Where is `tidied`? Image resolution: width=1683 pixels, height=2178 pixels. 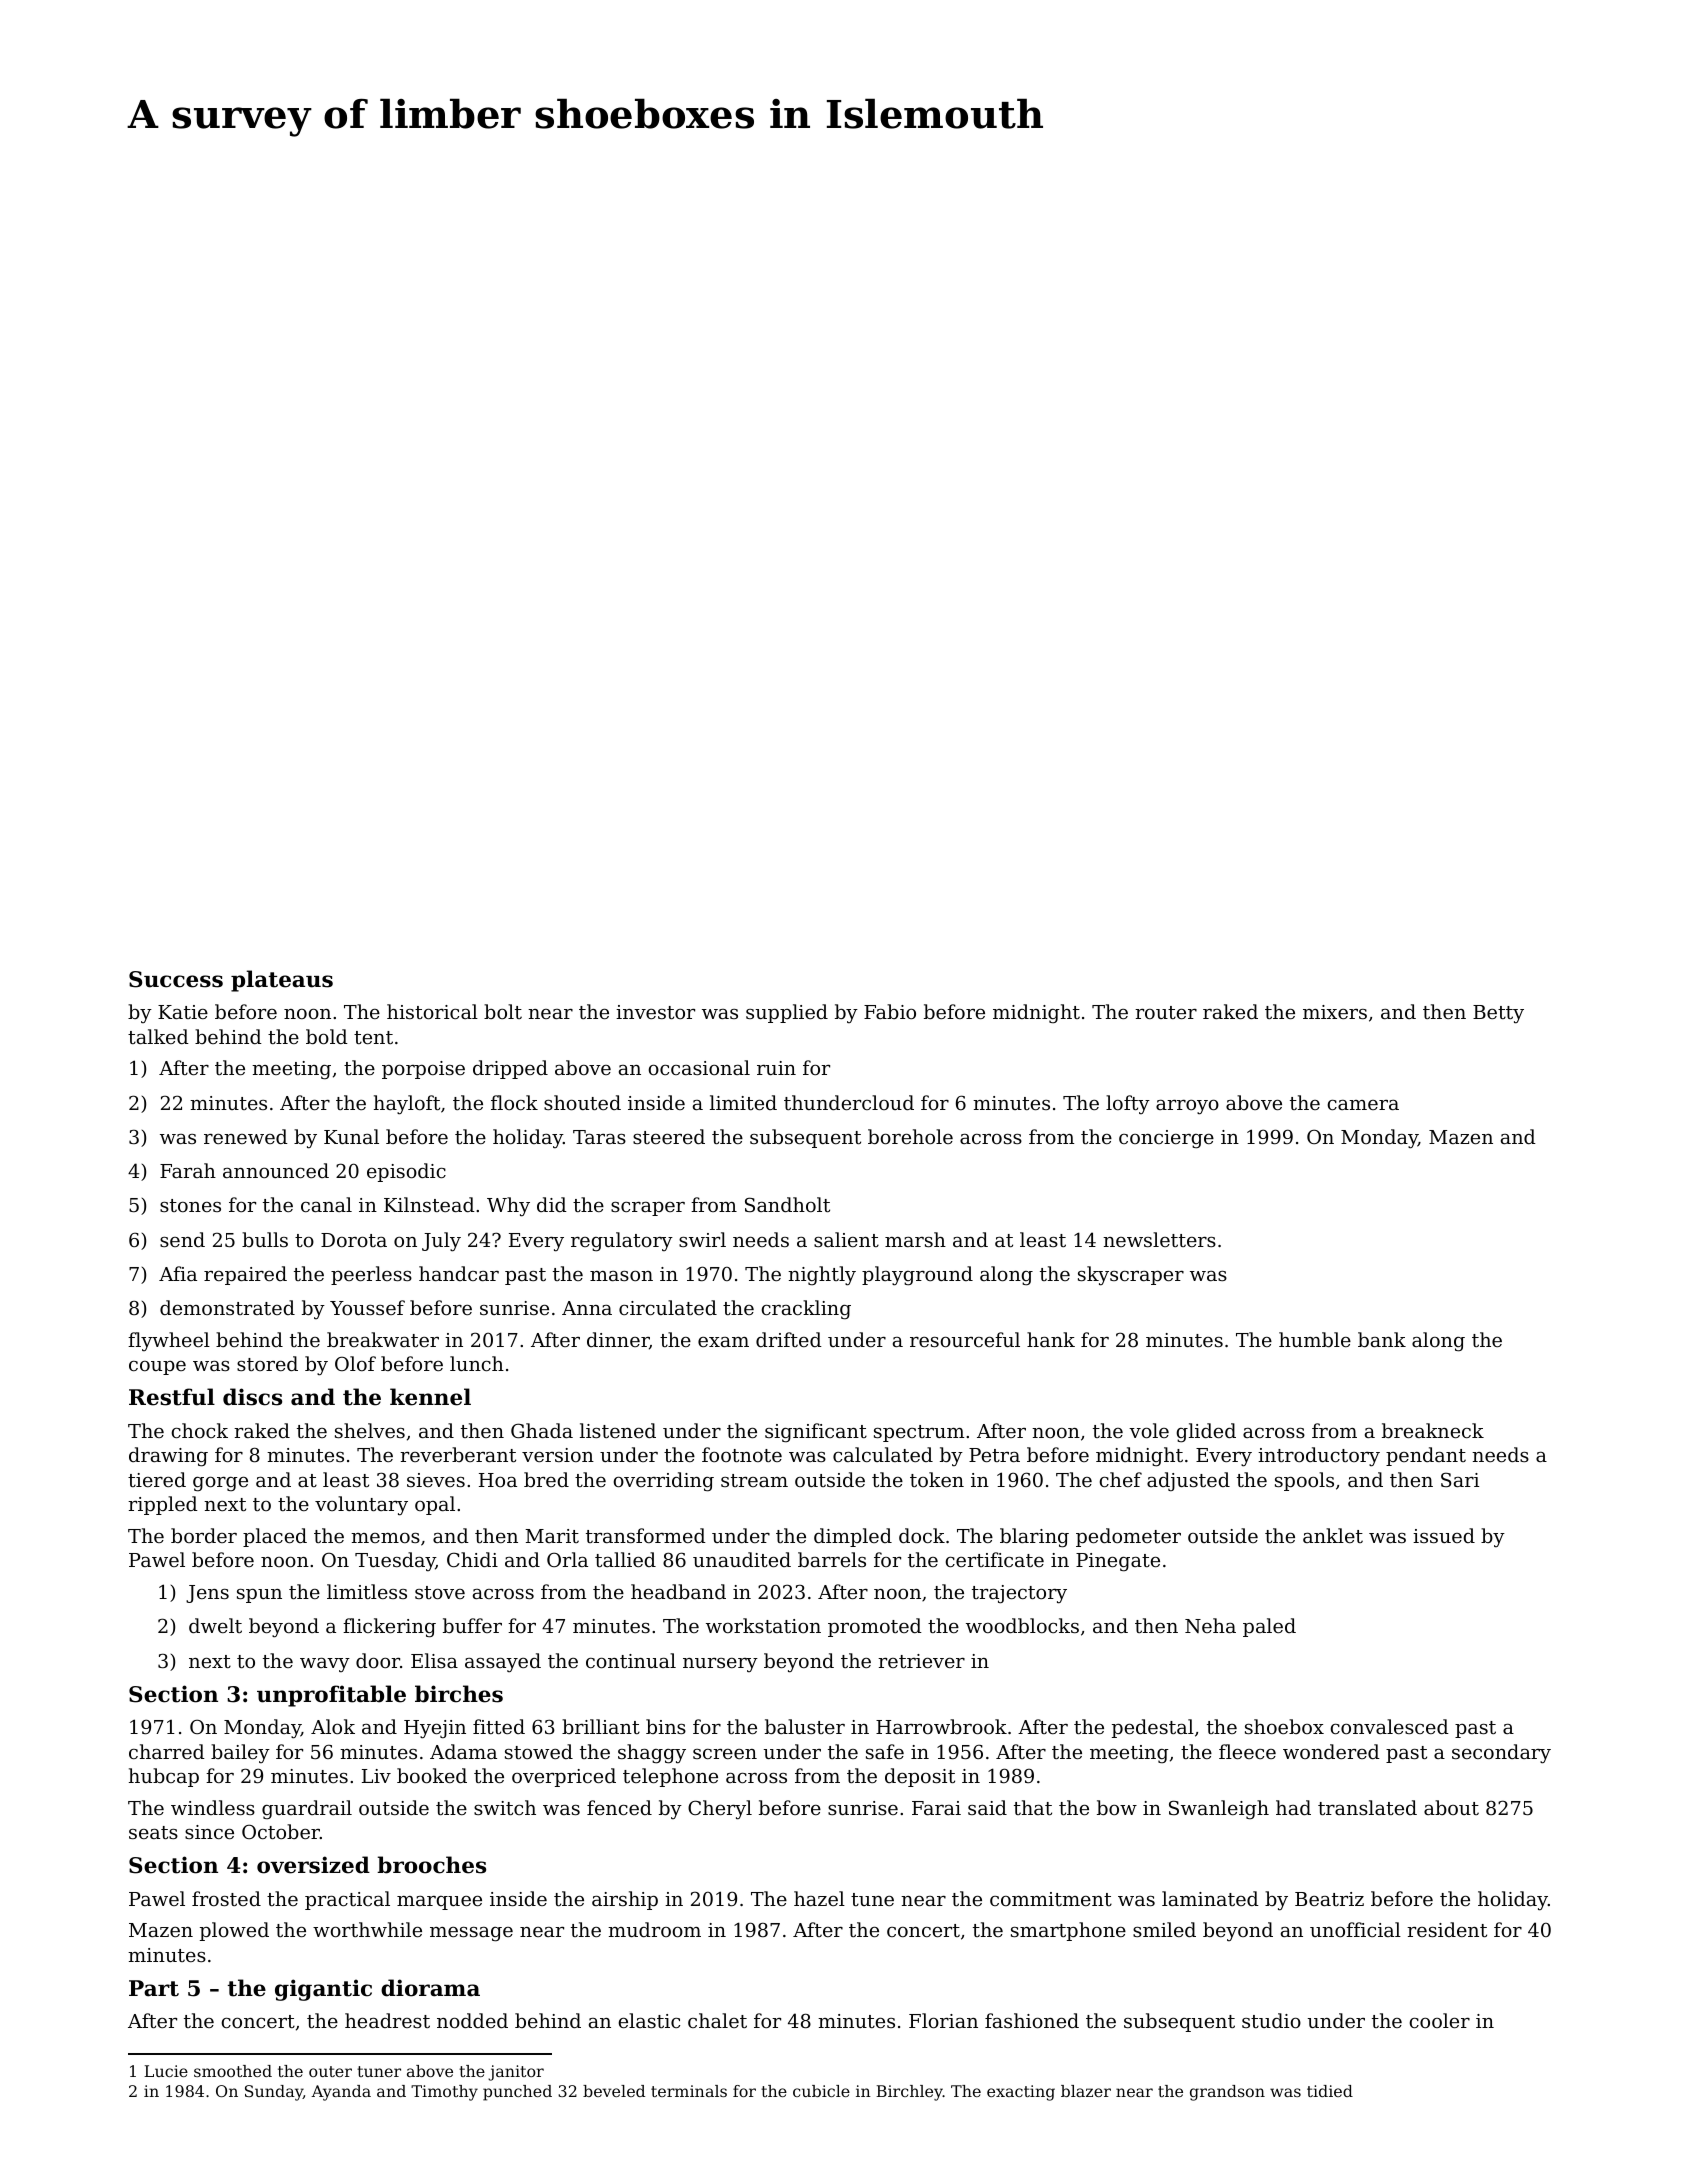
tidied is located at coordinates (1330, 2091).
